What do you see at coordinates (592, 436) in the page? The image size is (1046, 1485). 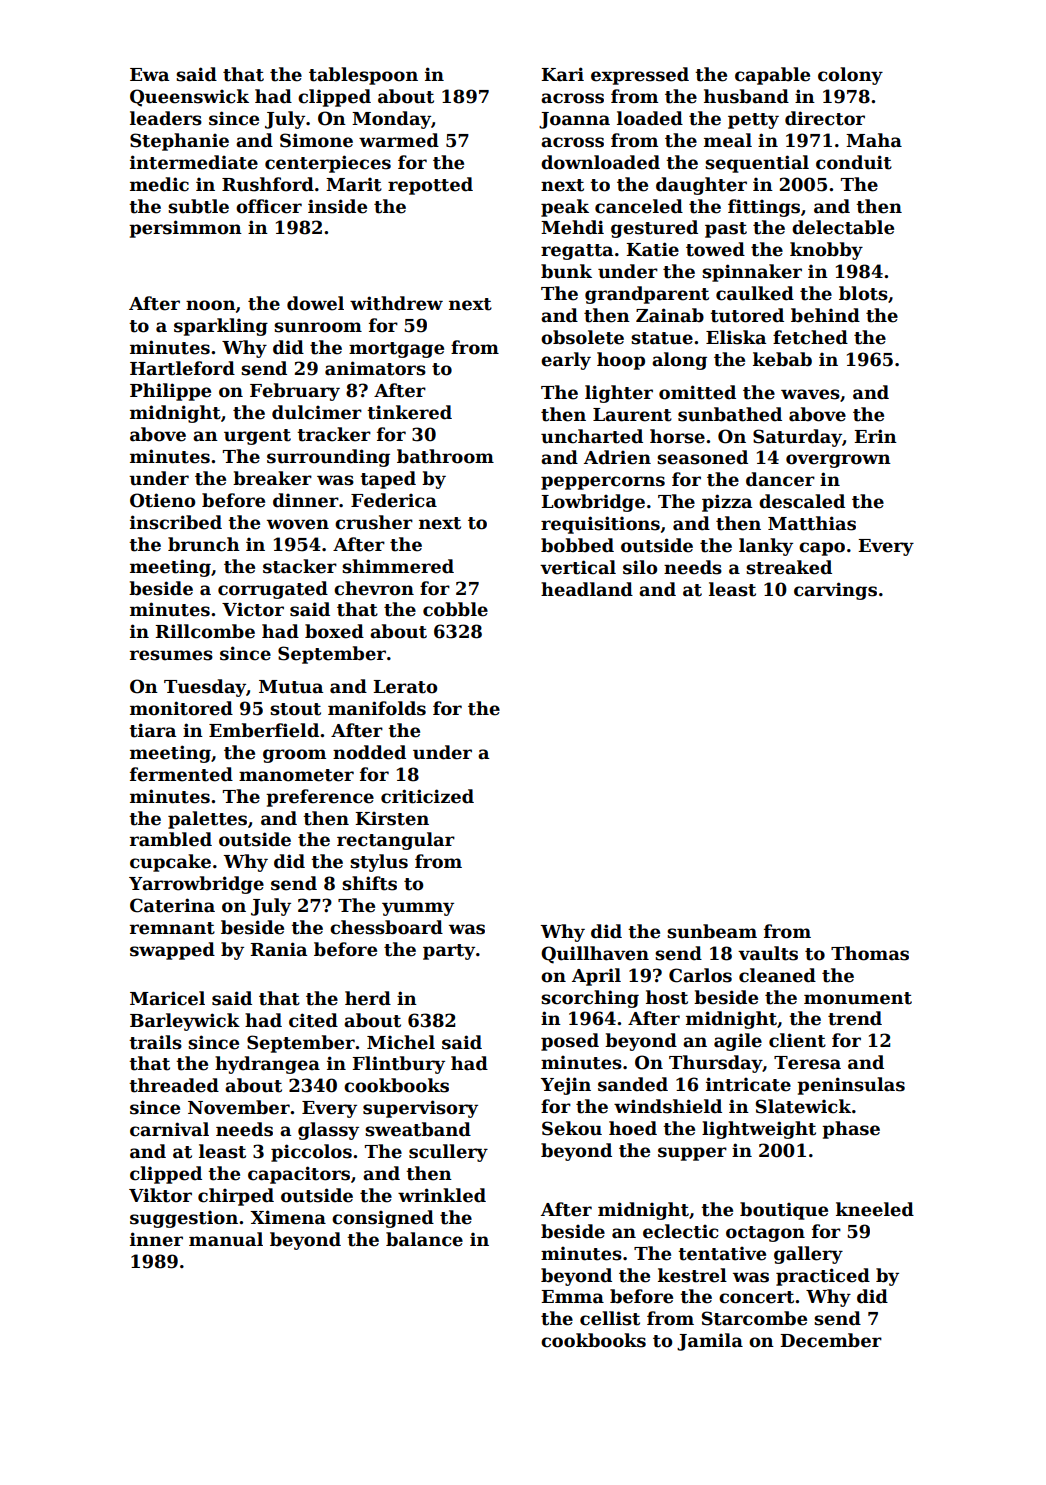 I see `uncharted` at bounding box center [592, 436].
